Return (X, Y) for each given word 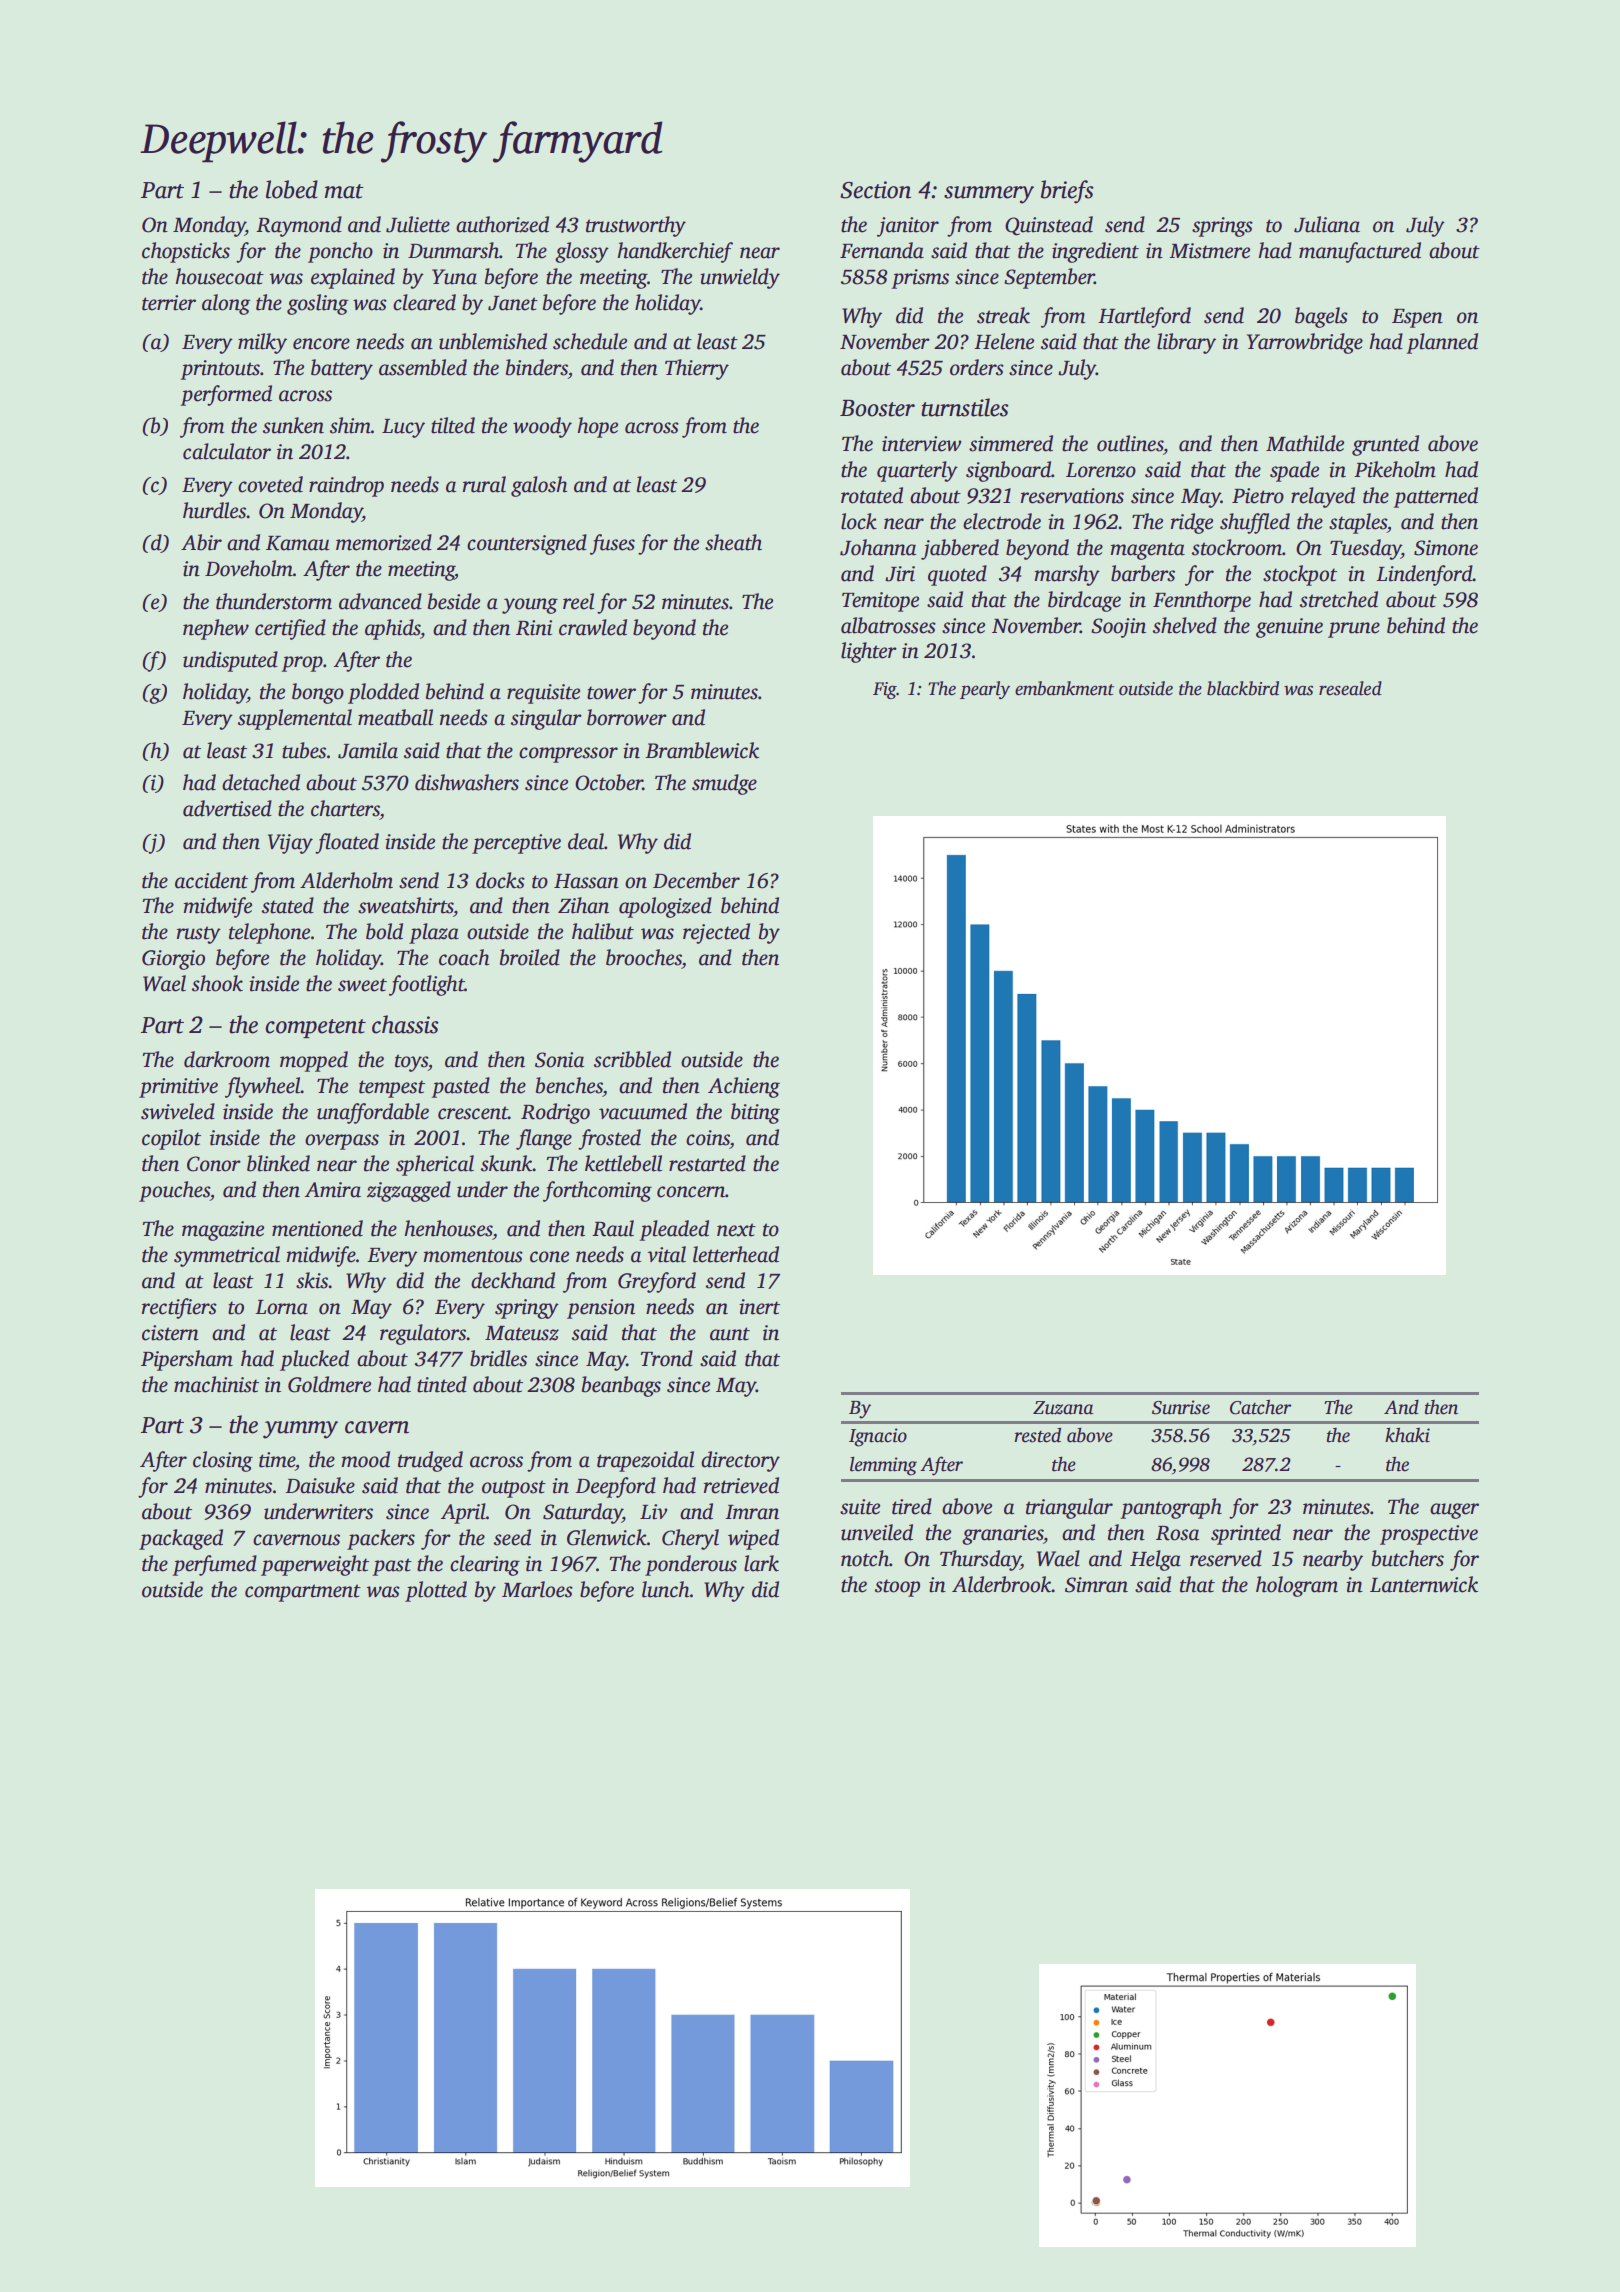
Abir (201, 542)
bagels (1321, 317)
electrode (1002, 521)
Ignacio (878, 1437)
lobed (292, 189)
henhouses (448, 1228)
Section (875, 190)
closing (223, 1461)
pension (601, 1309)
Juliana (1327, 224)
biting (755, 1113)
